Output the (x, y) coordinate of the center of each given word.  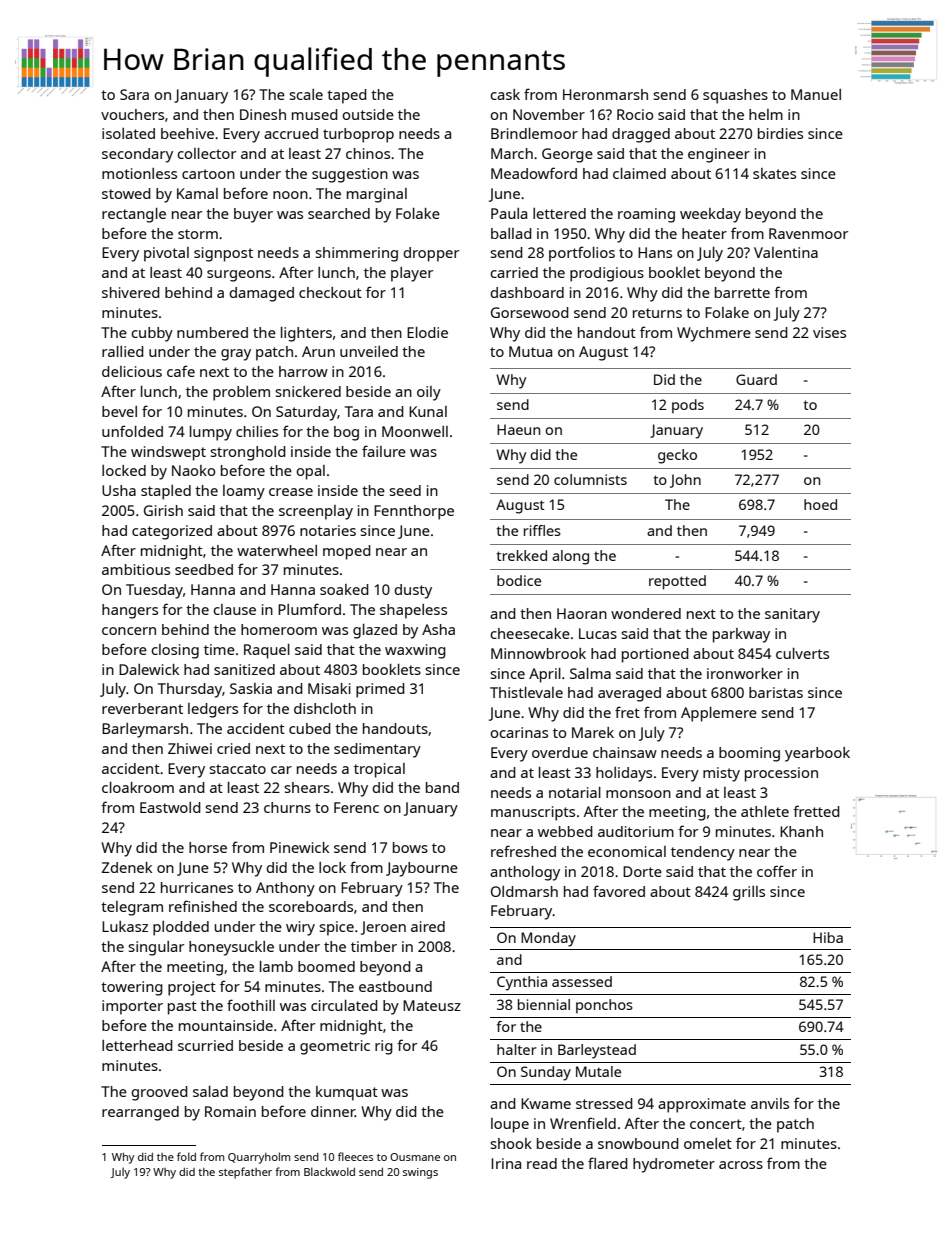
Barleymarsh (145, 730)
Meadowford (534, 173)
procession (781, 774)
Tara (359, 411)
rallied (123, 351)
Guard (756, 379)
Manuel (816, 94)
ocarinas (519, 732)
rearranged (140, 1113)
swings (420, 1173)
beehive (187, 133)
